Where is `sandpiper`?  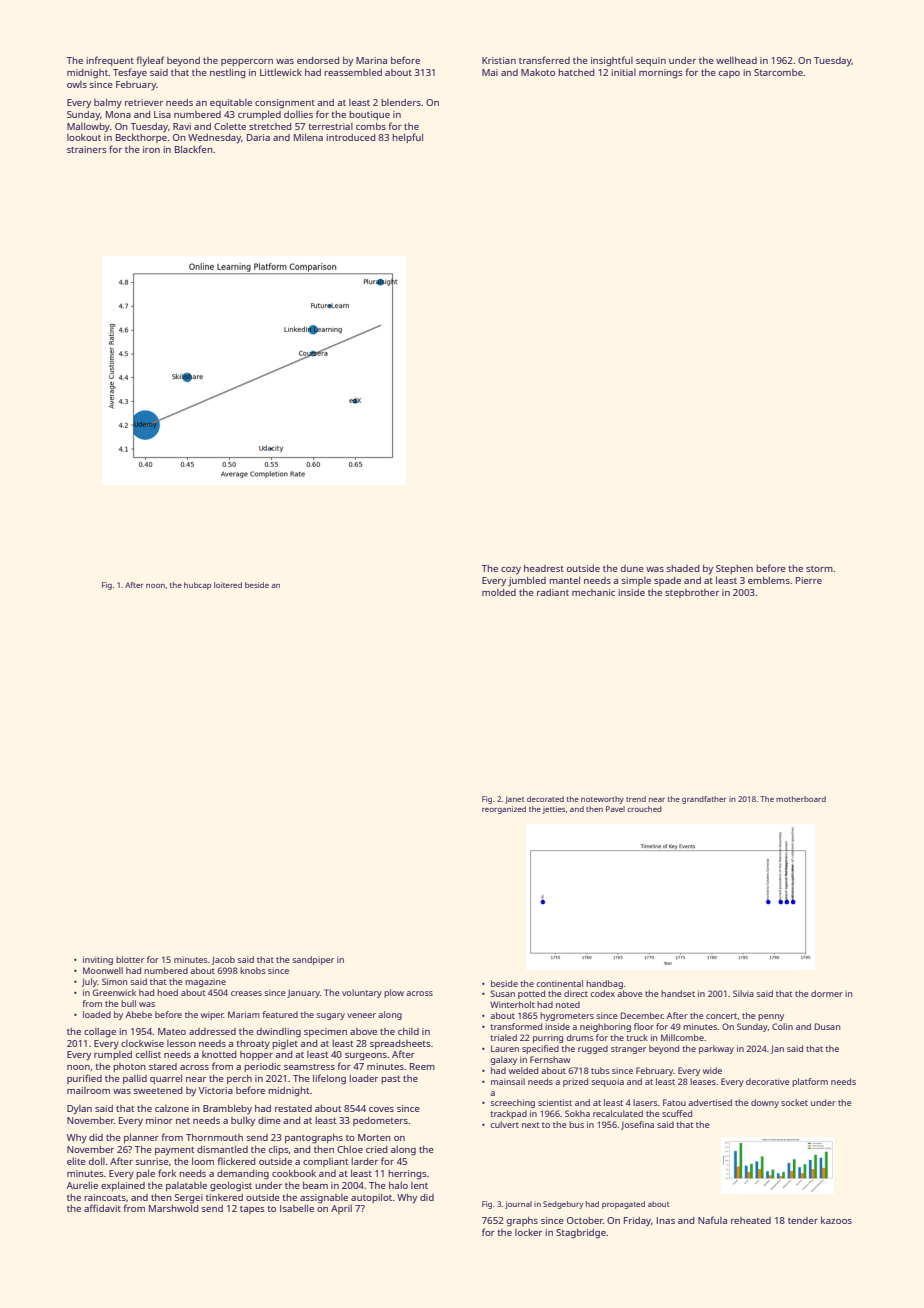
sandpiper is located at coordinates (313, 960).
